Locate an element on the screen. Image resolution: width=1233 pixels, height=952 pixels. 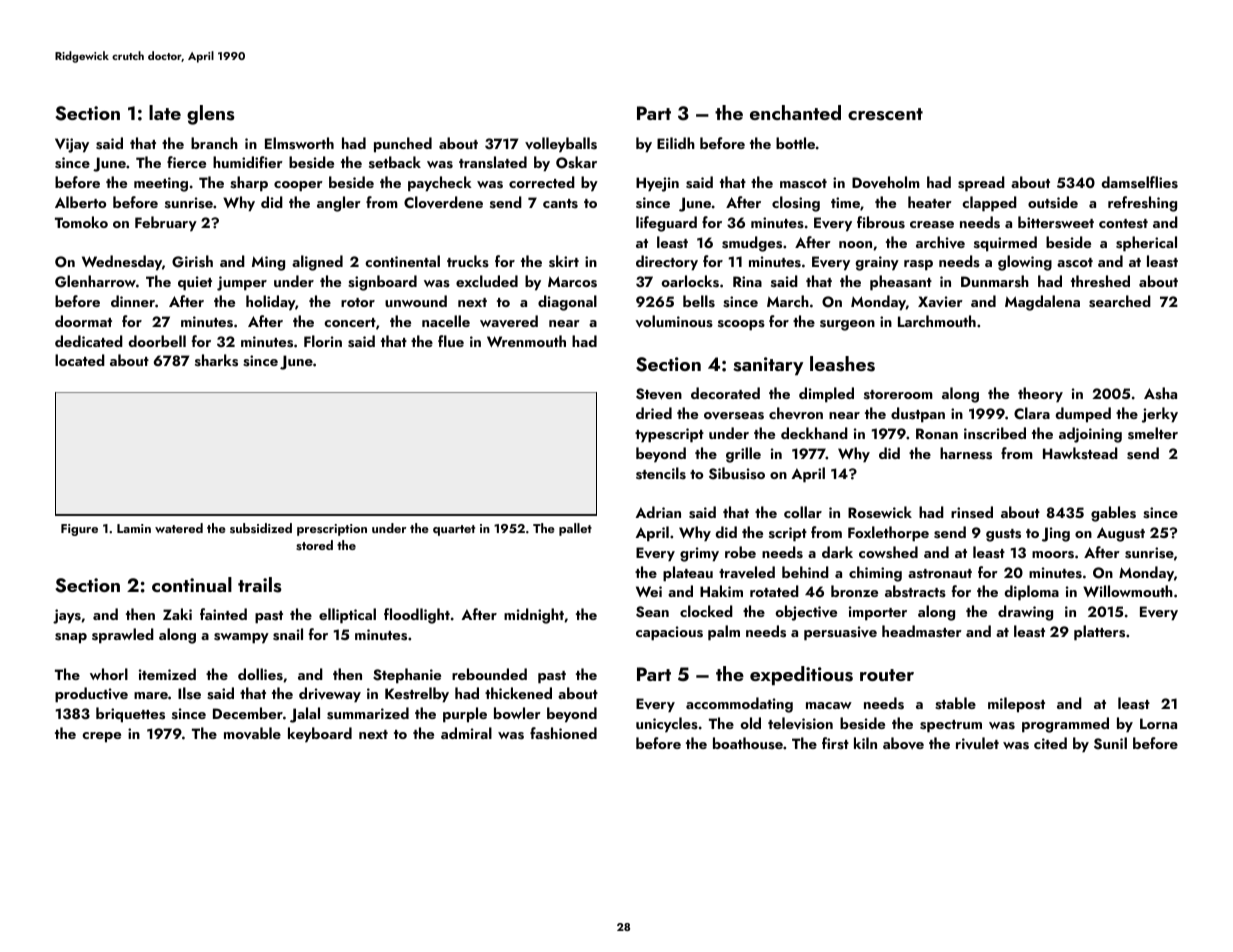
cowshed is located at coordinates (888, 552).
